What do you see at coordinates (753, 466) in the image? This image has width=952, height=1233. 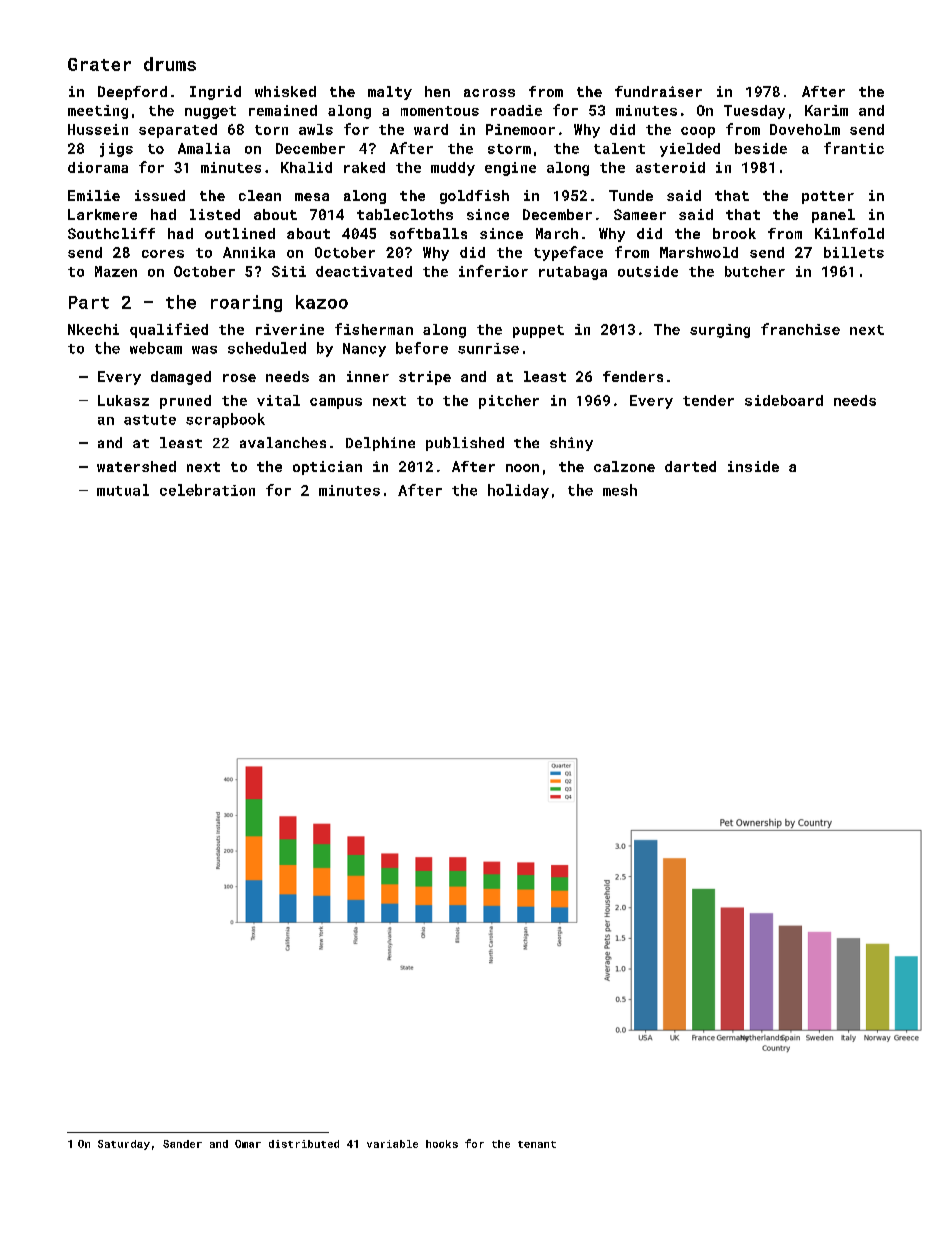 I see `inside` at bounding box center [753, 466].
